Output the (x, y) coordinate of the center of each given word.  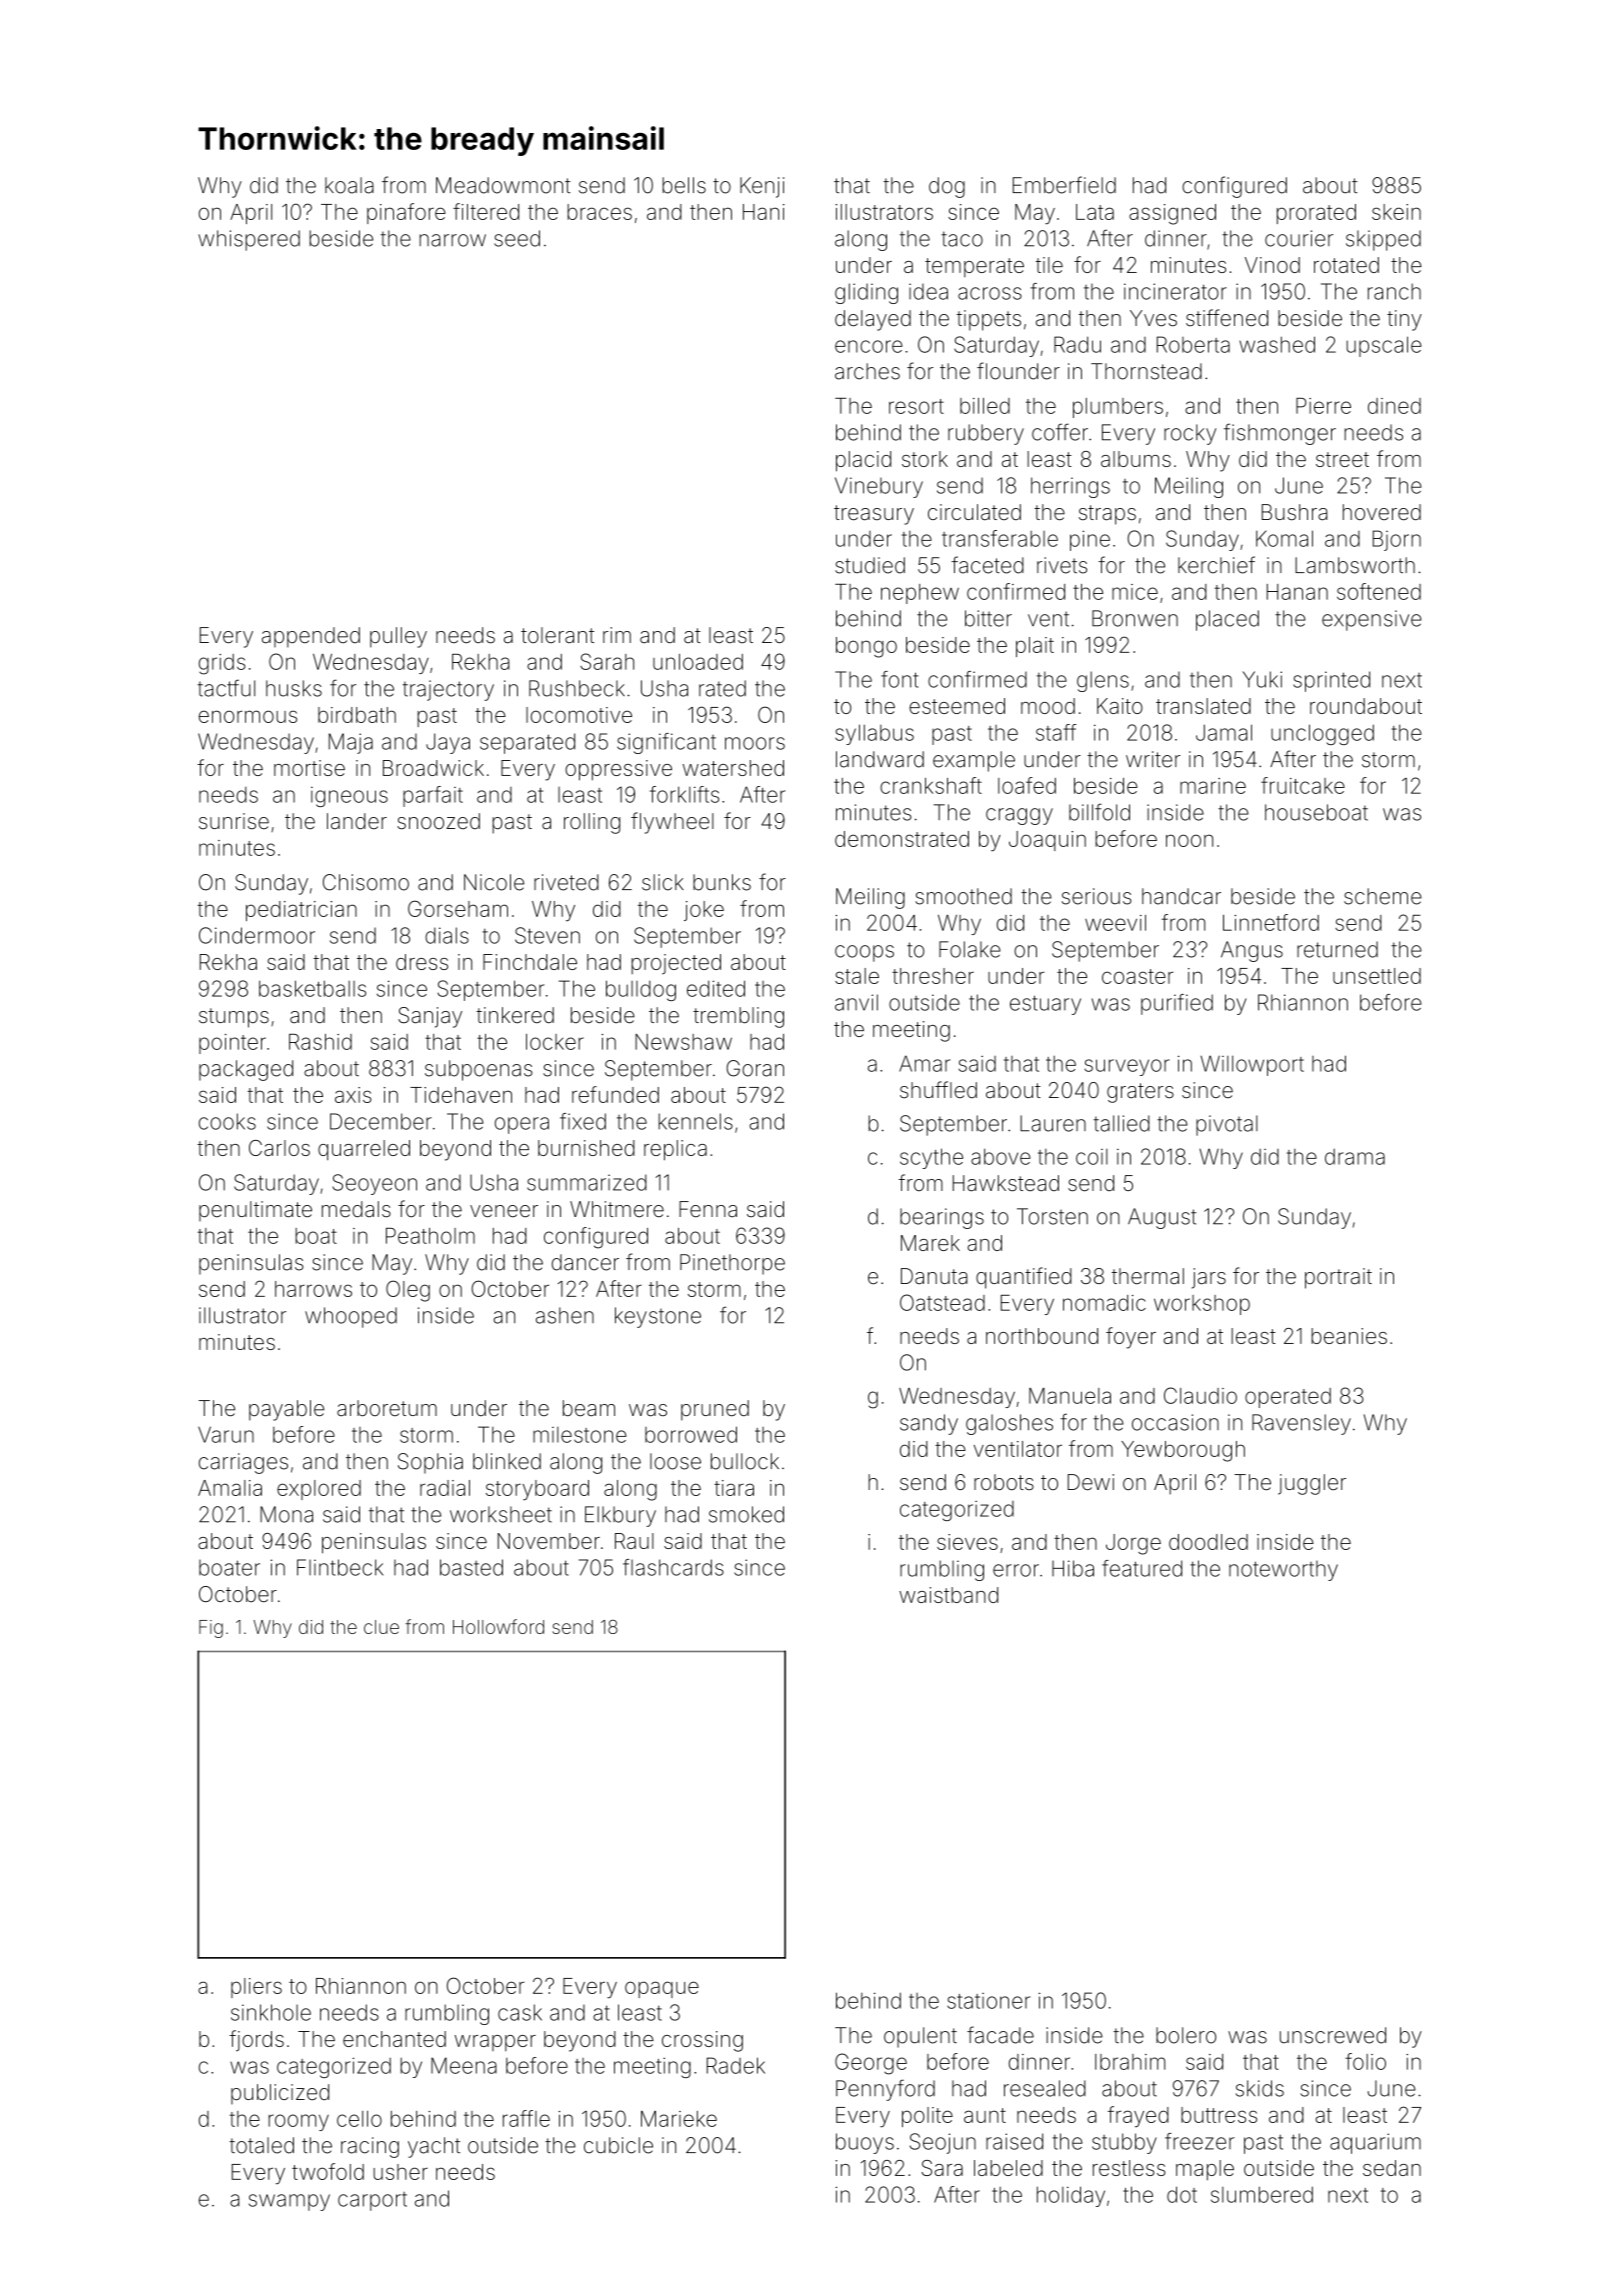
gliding (866, 293)
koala (349, 185)
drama (1355, 1157)
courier (1299, 238)
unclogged (1322, 734)
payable (286, 1410)
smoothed (963, 896)
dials (447, 935)
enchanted (394, 2039)
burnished (586, 1148)
